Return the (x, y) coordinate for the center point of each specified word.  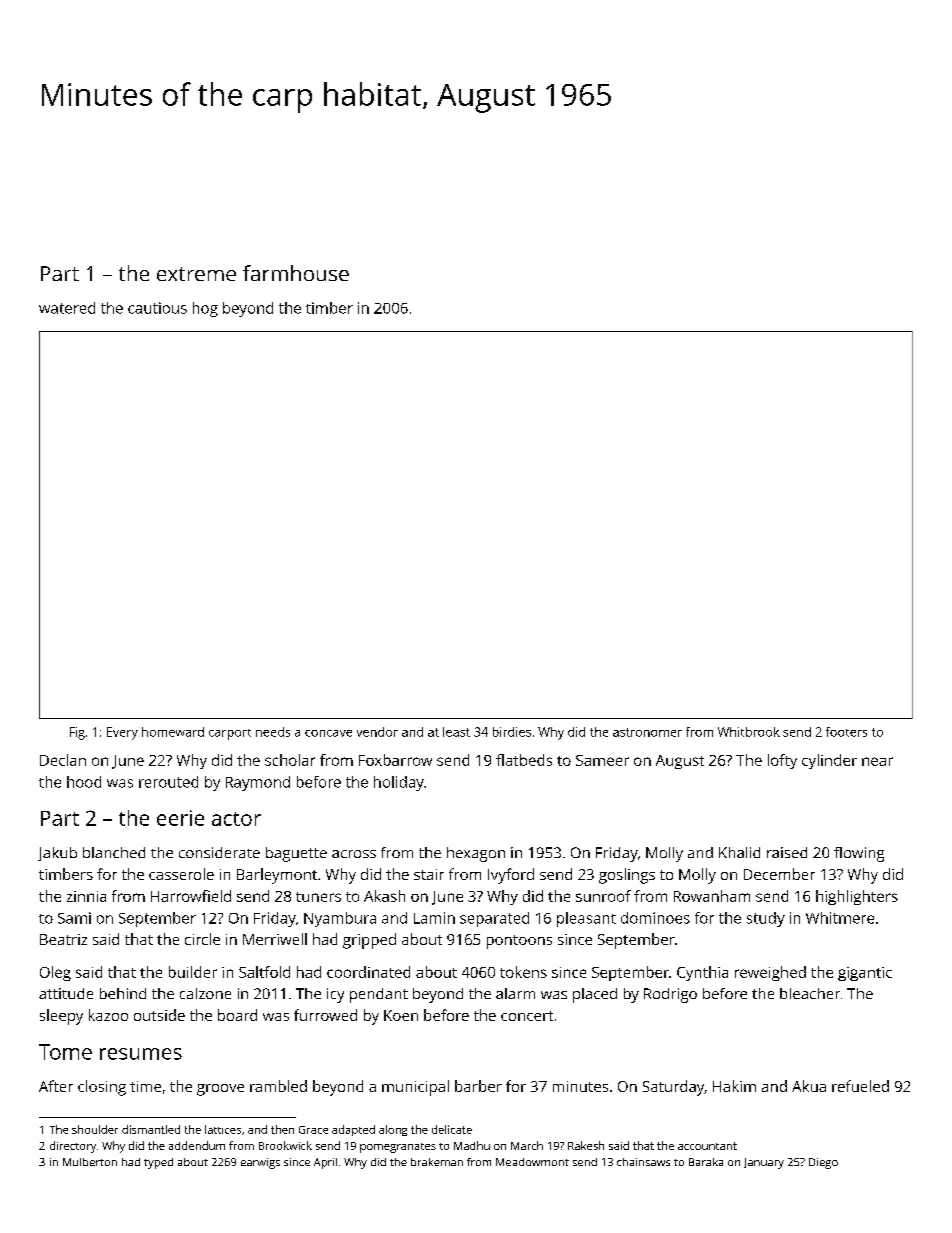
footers (846, 732)
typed (158, 1163)
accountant (707, 1146)
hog (205, 309)
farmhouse (296, 273)
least (456, 732)
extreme (196, 274)
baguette (296, 854)
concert (527, 1016)
